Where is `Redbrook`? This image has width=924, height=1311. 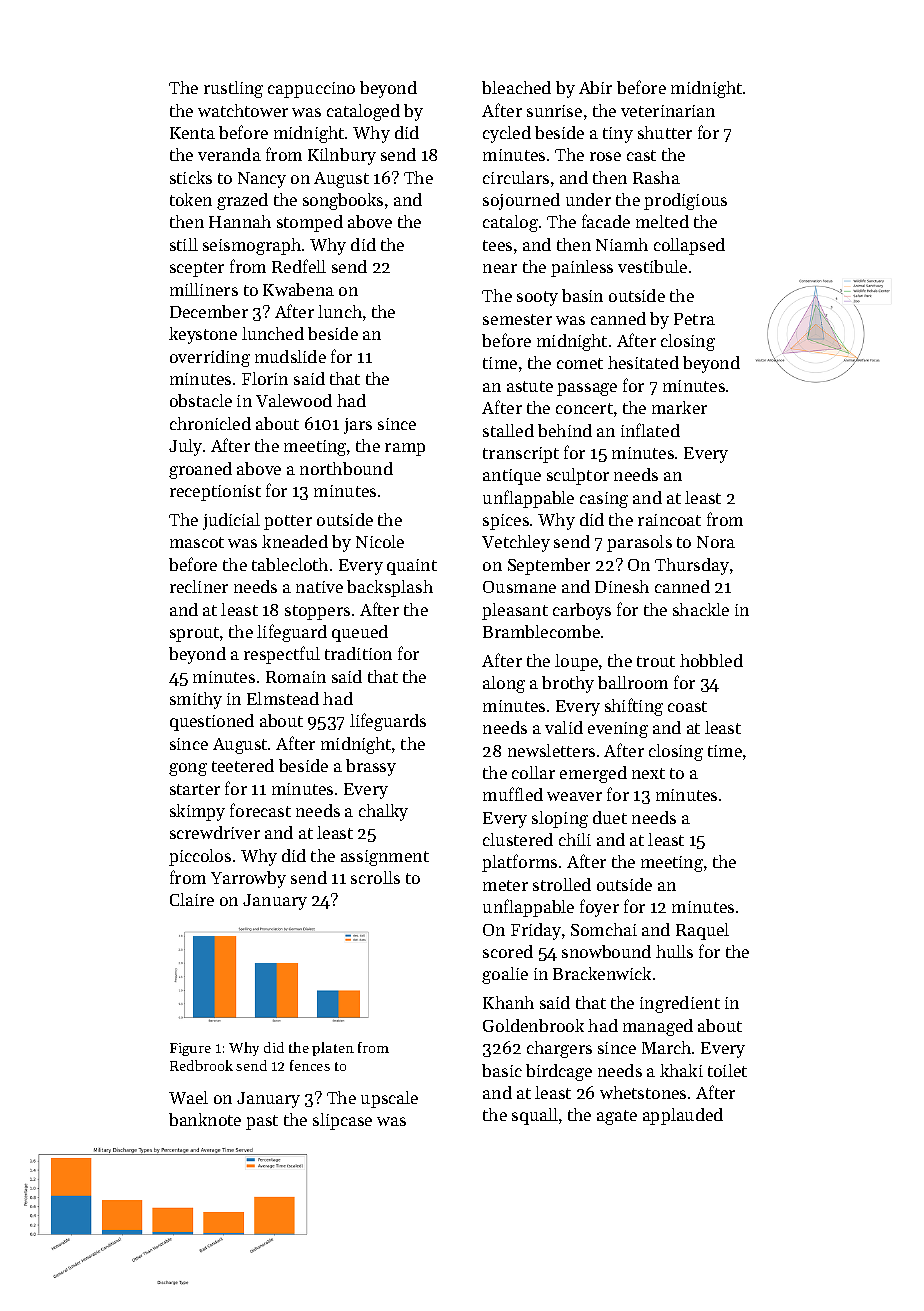
Redbrook is located at coordinates (201, 1065).
